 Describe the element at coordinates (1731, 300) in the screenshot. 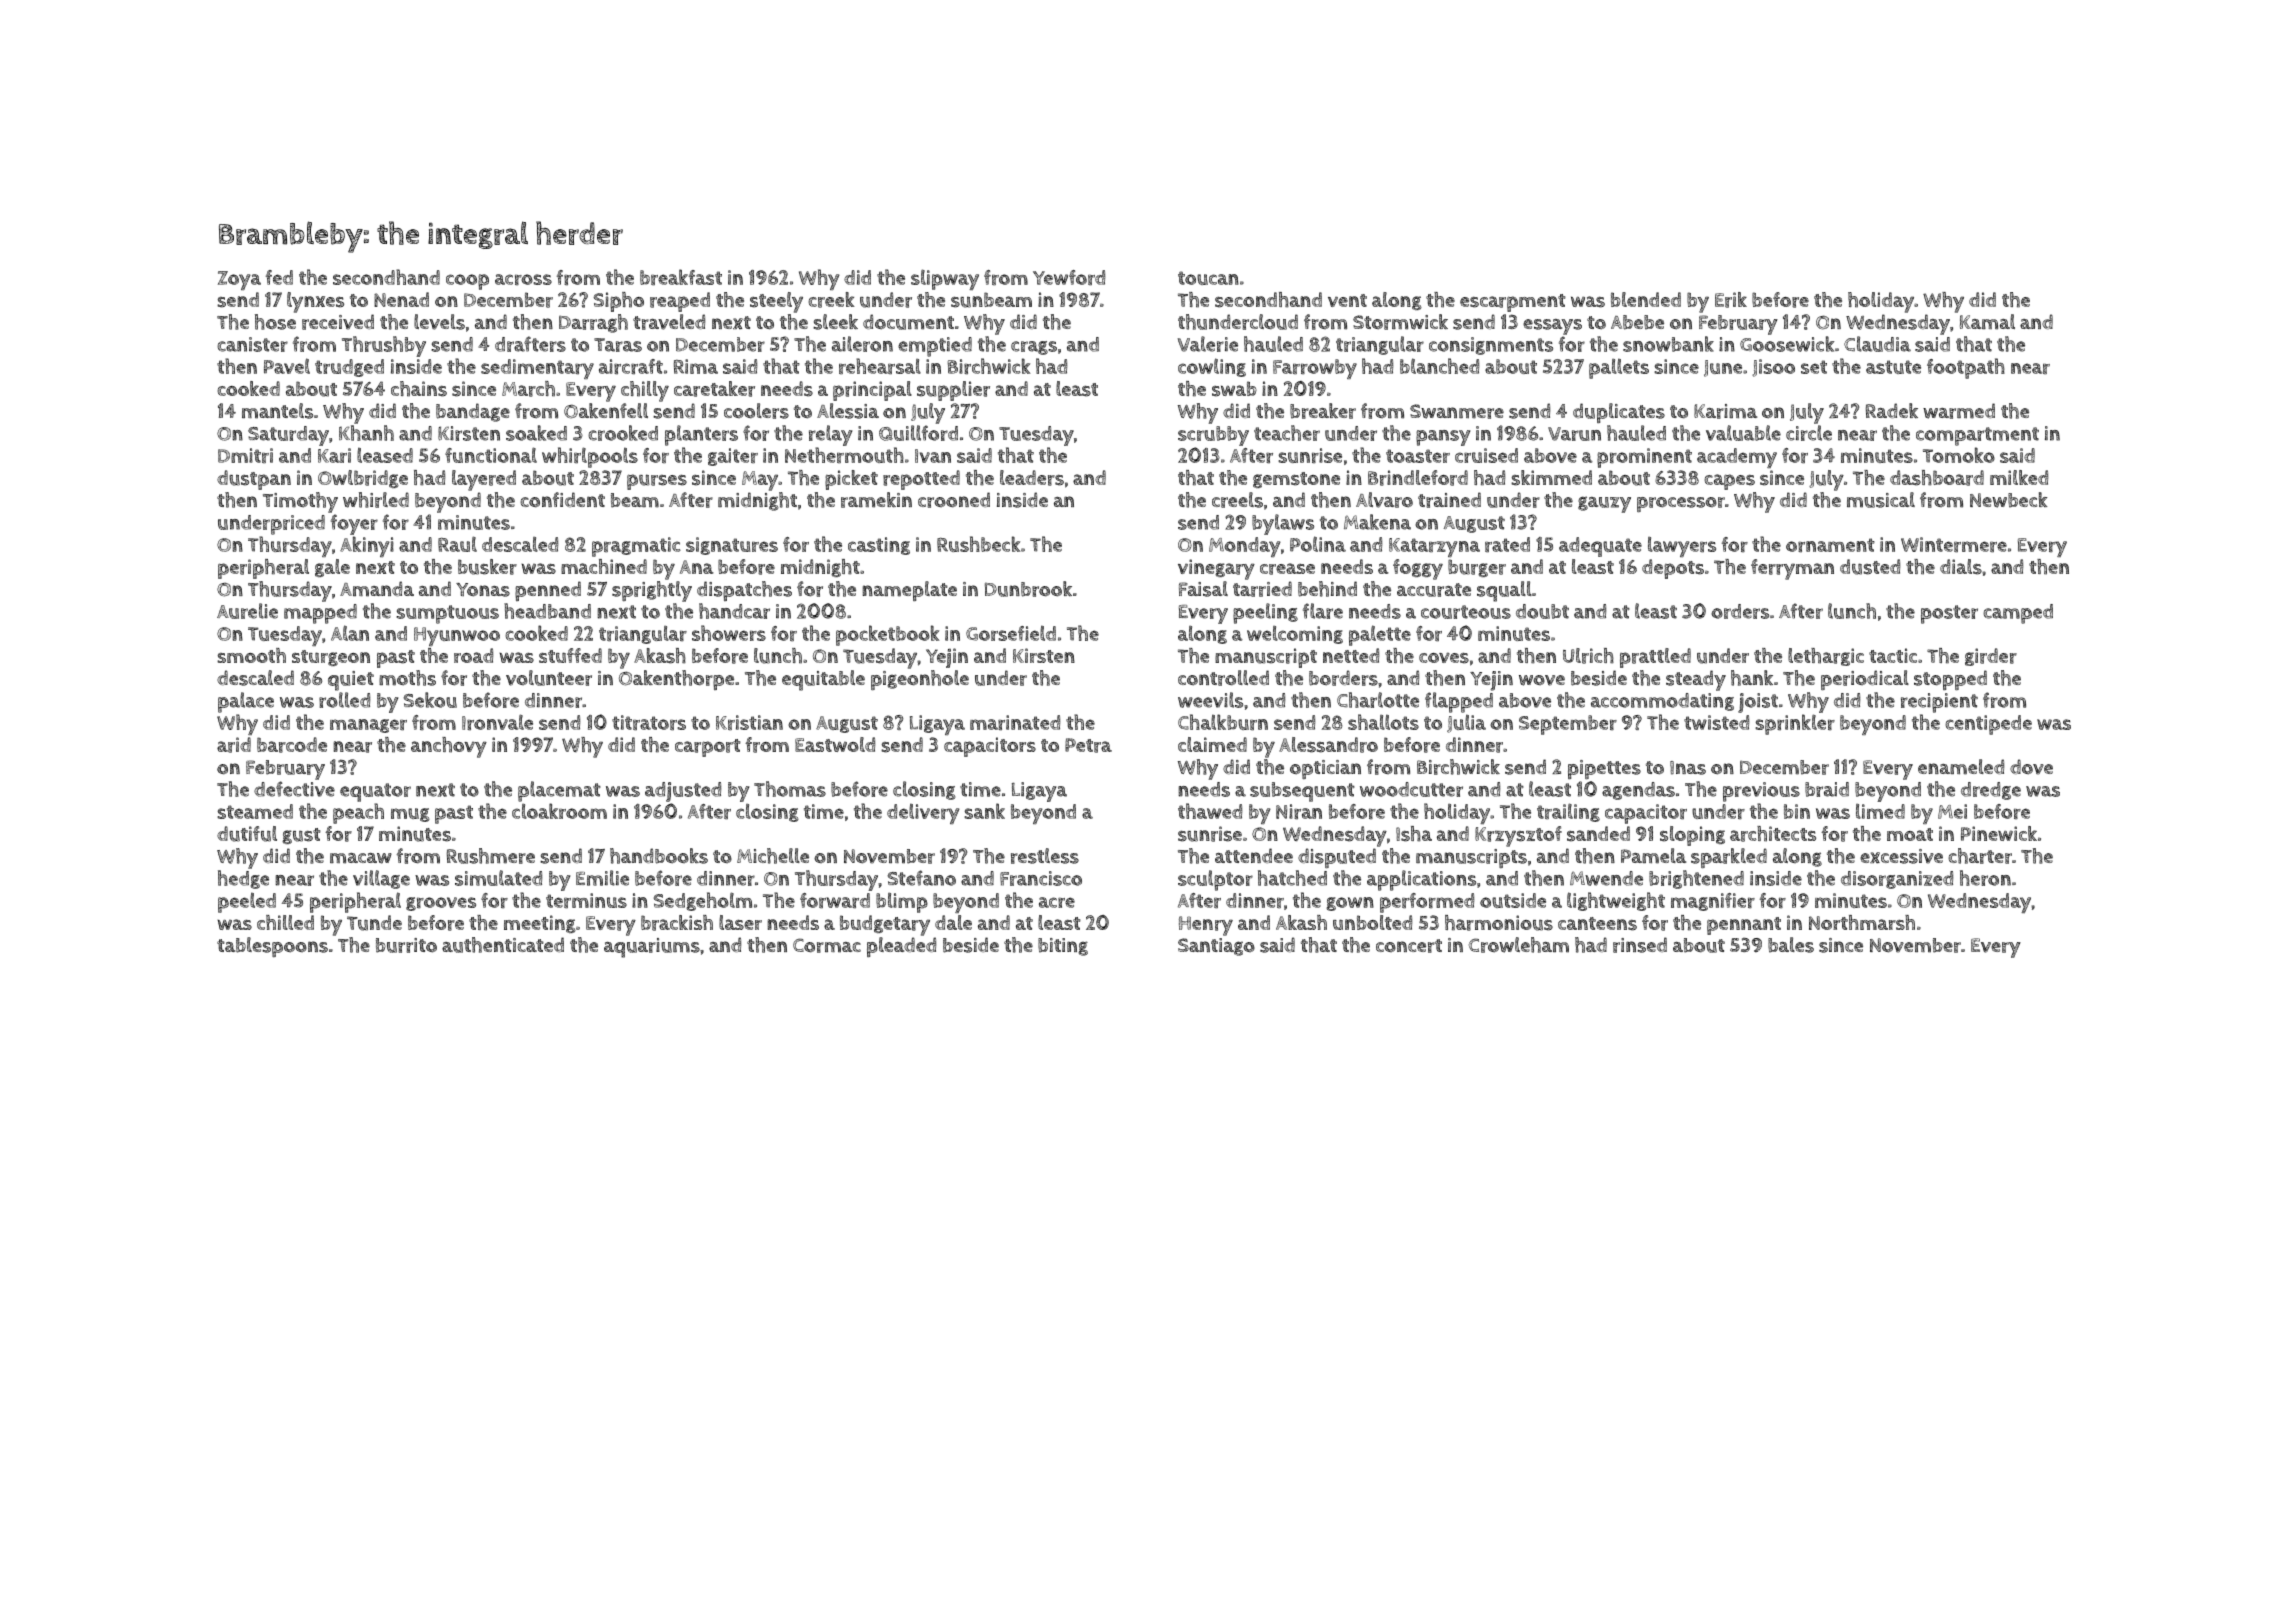

I see `Erik` at that location.
